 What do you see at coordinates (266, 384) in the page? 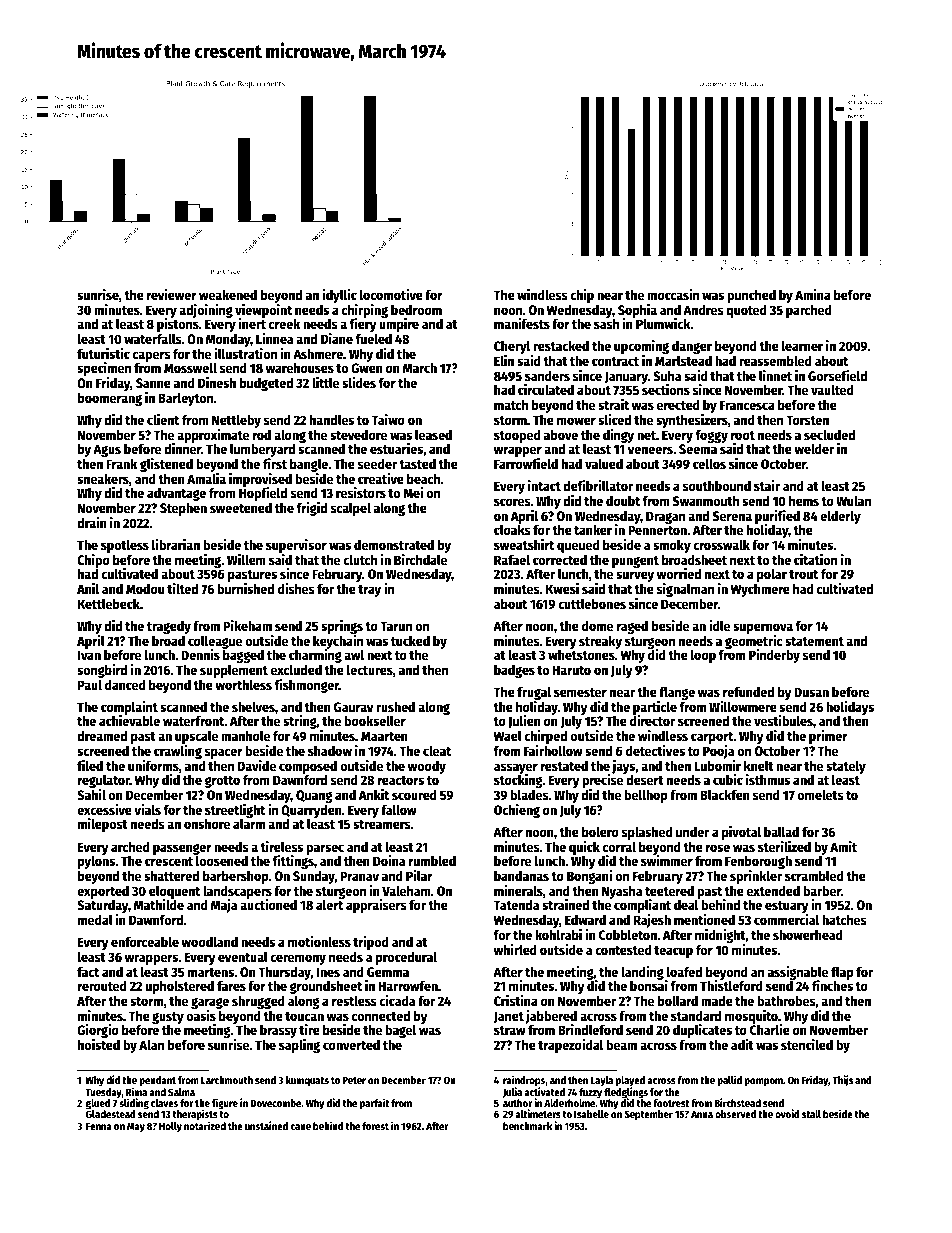
I see `budgeted` at bounding box center [266, 384].
